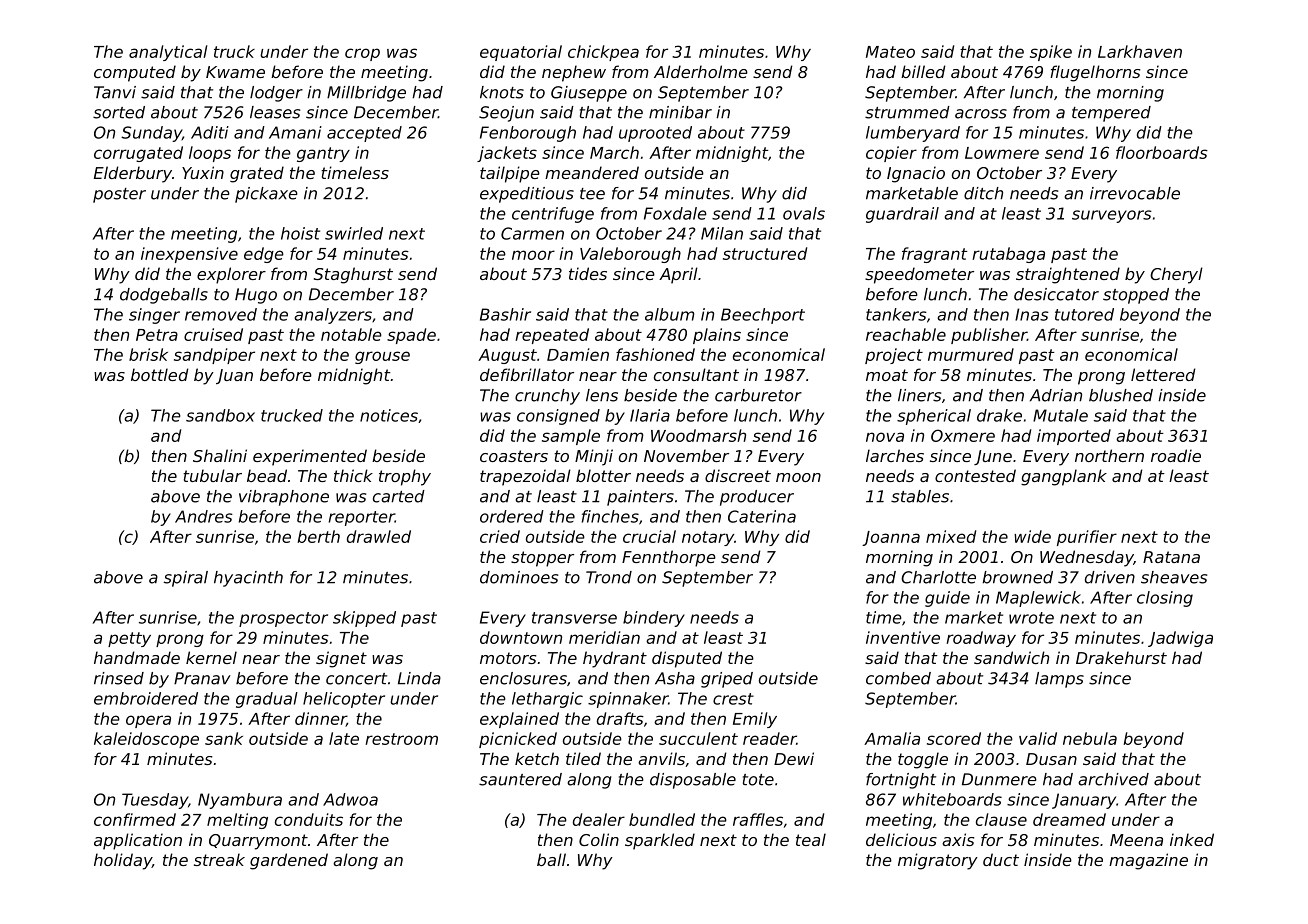 The image size is (1308, 924). I want to click on bindery, so click(654, 619).
